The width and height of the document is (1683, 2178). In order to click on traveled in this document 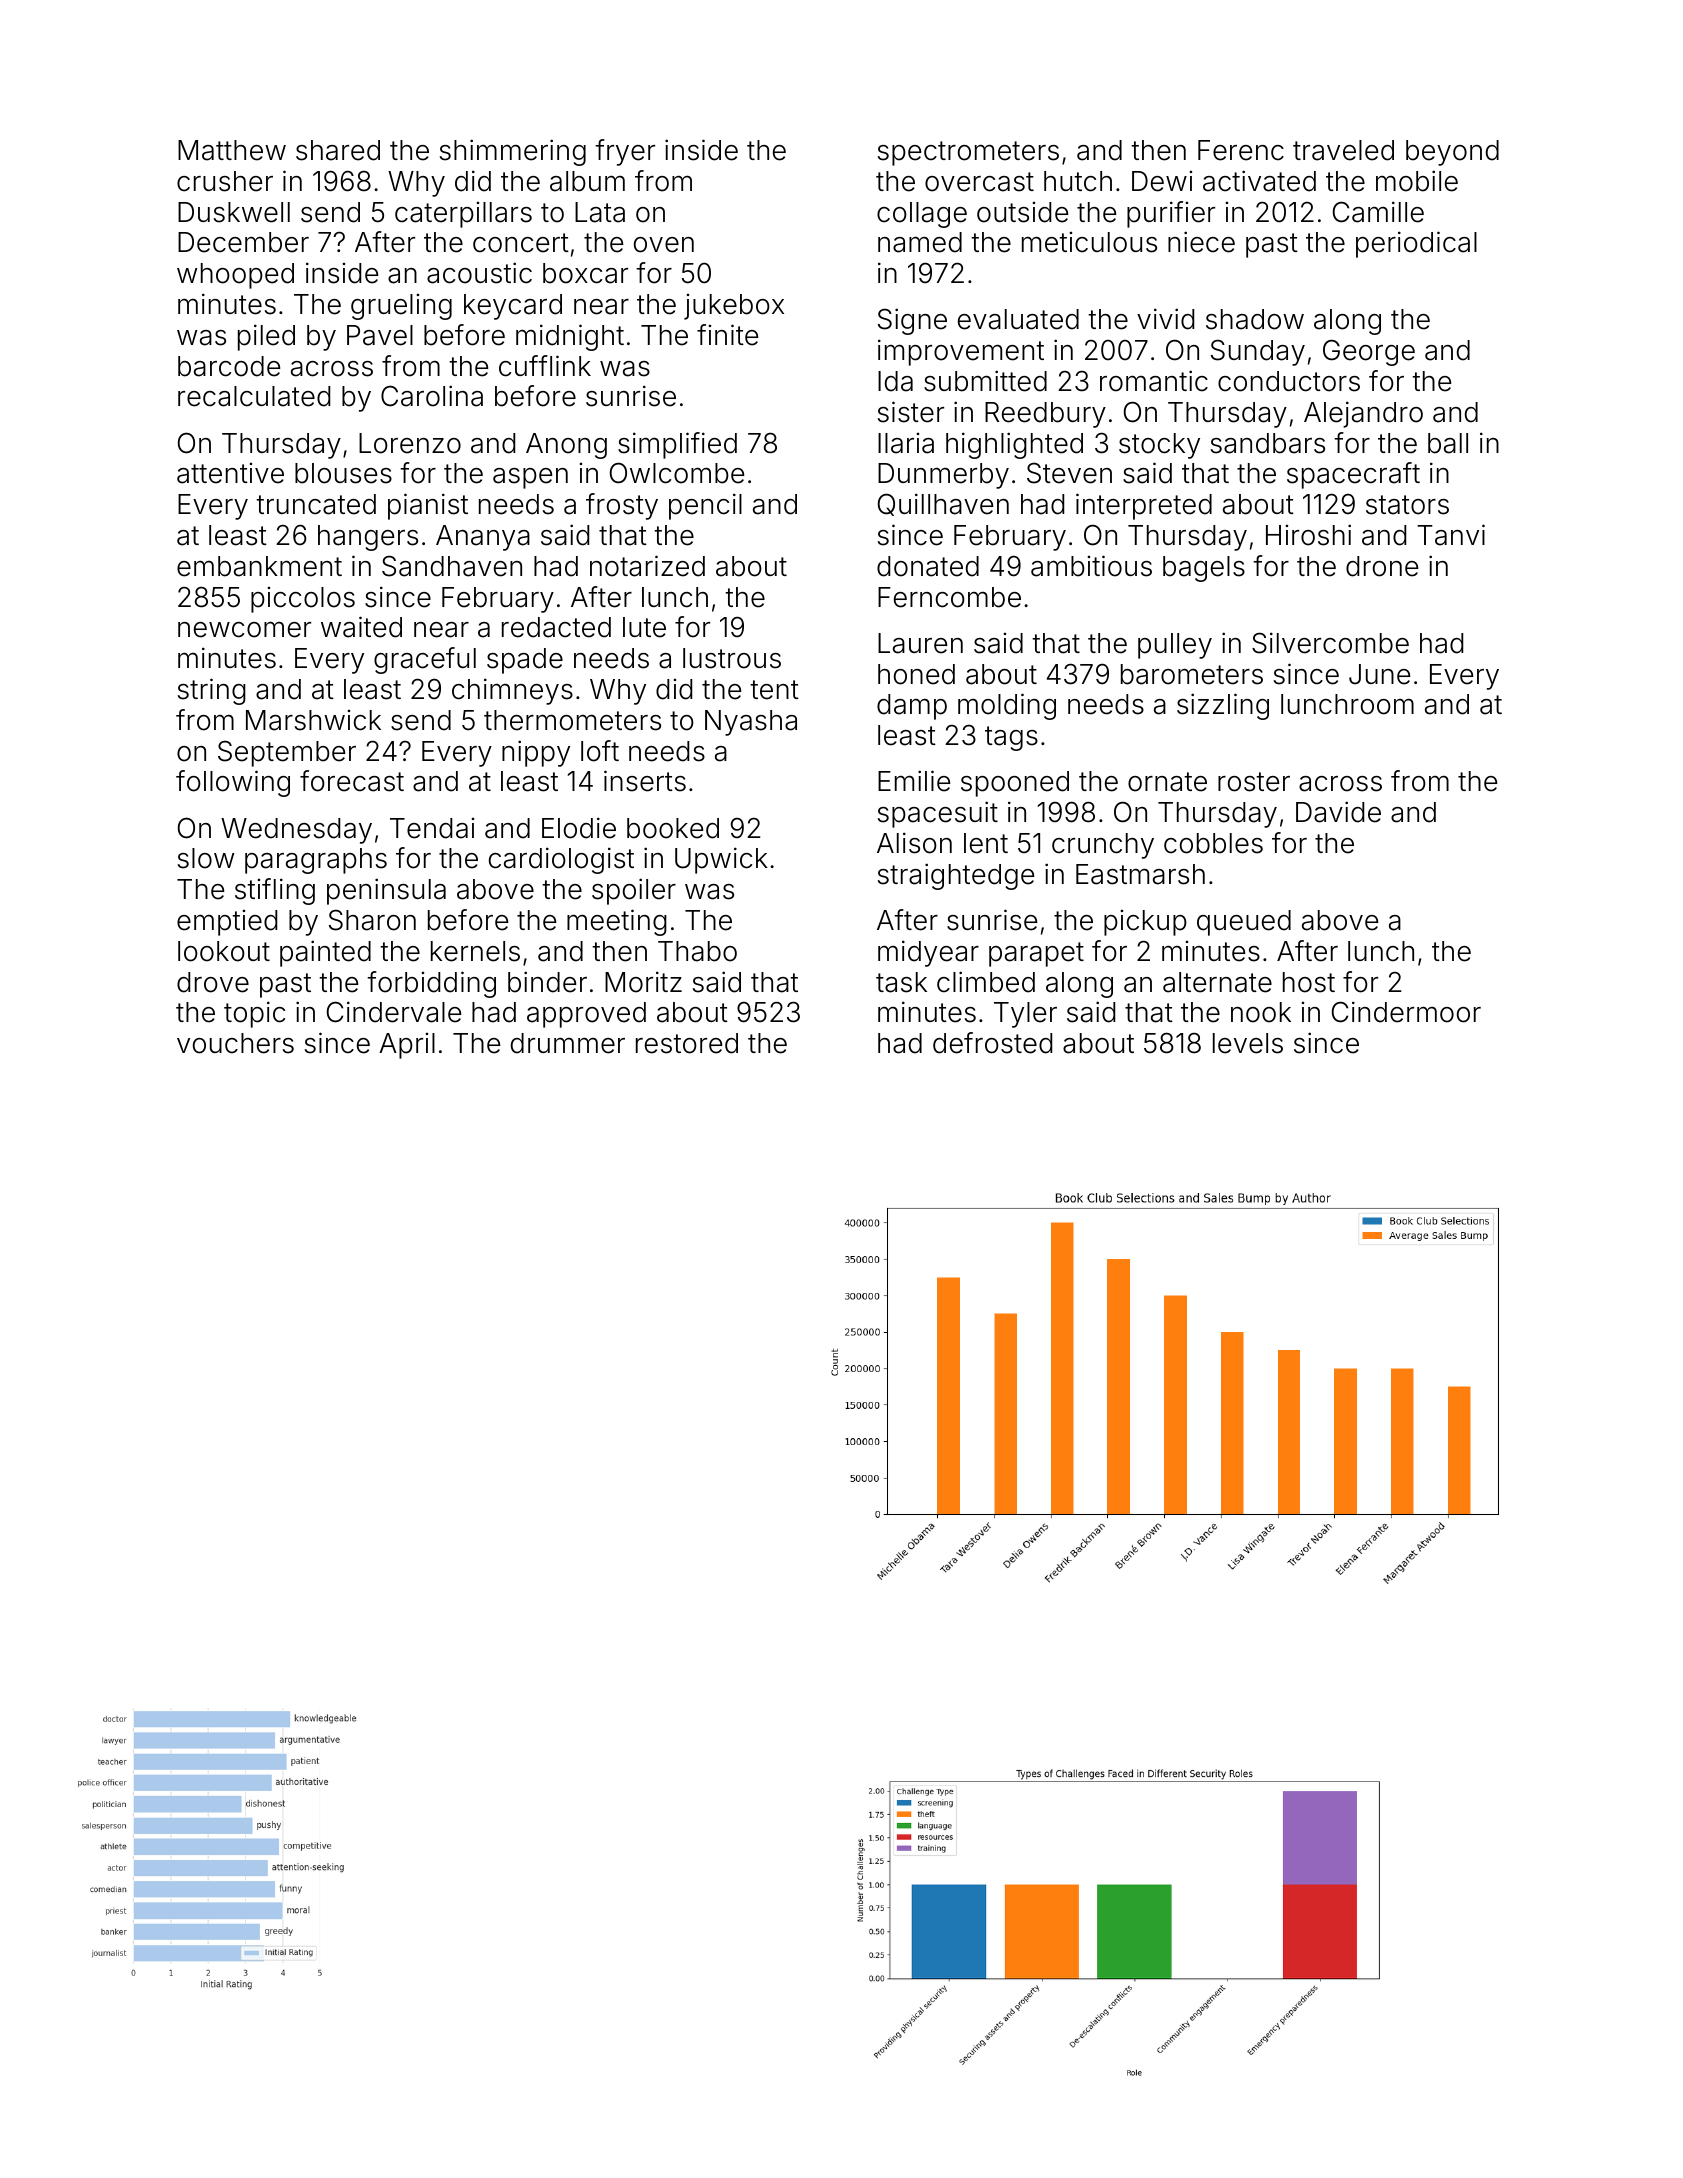, I will do `click(1343, 150)`.
